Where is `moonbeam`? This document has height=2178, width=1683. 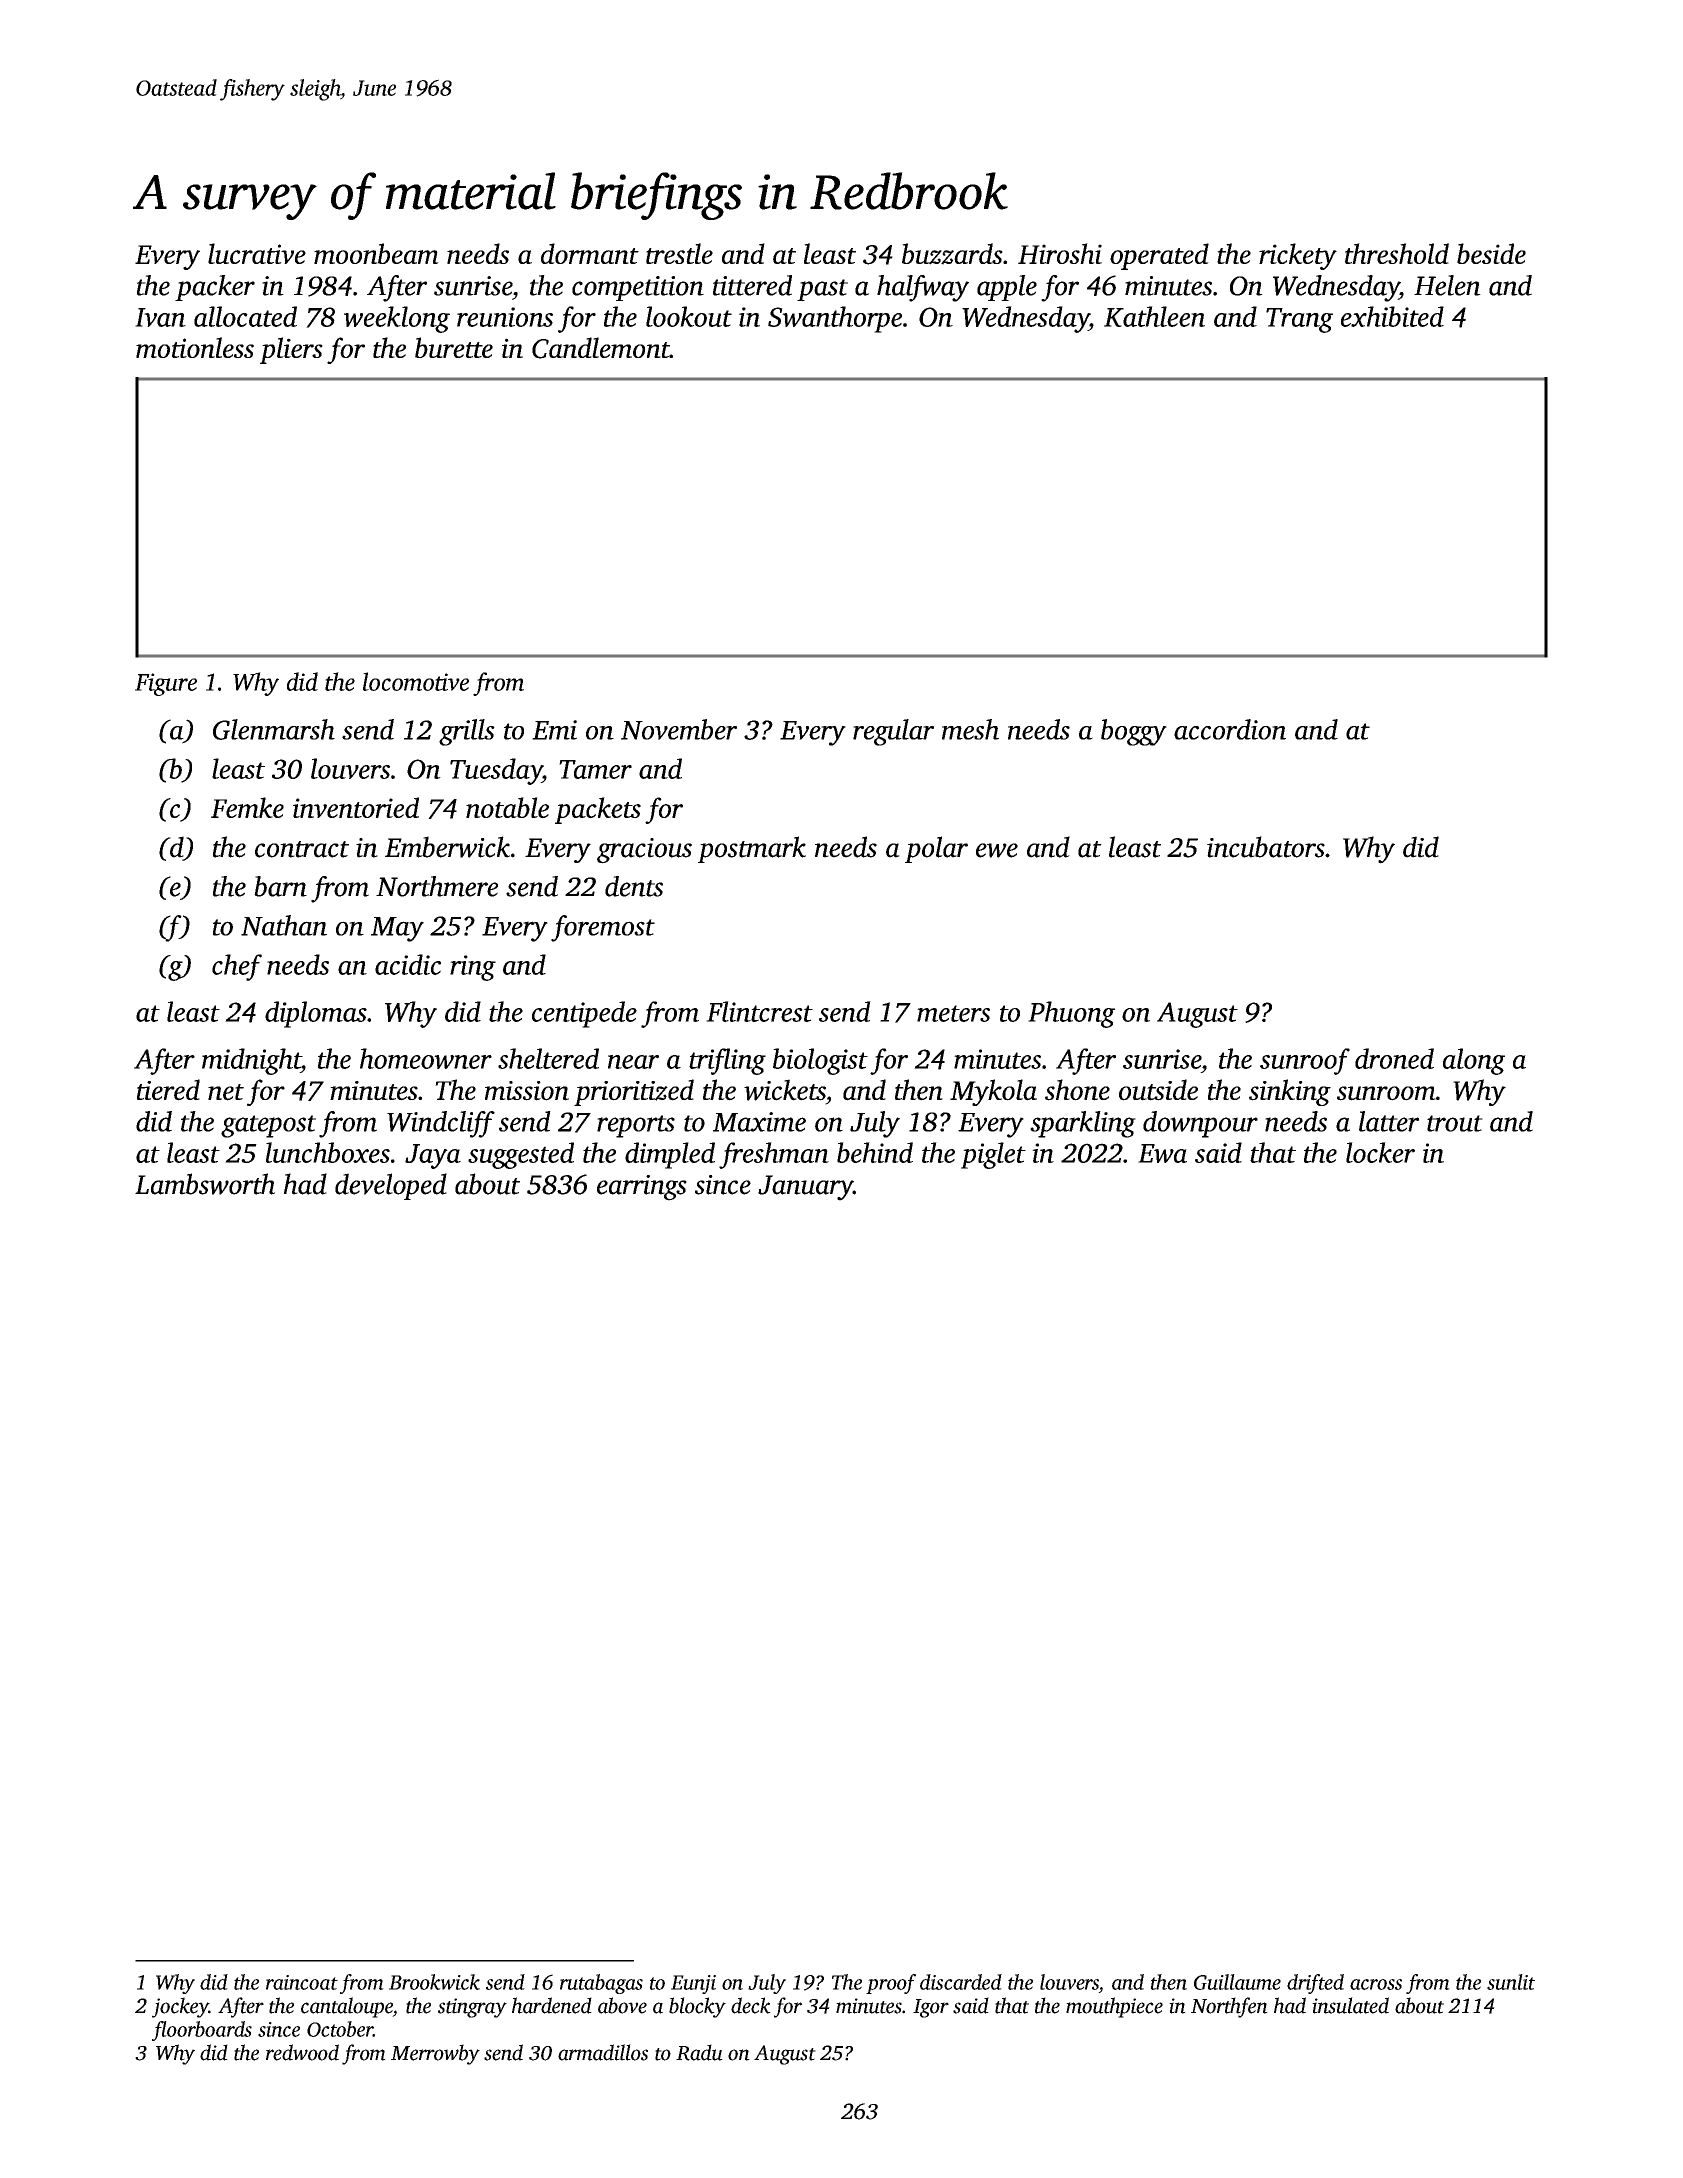
moonbeam is located at coordinates (376, 253).
